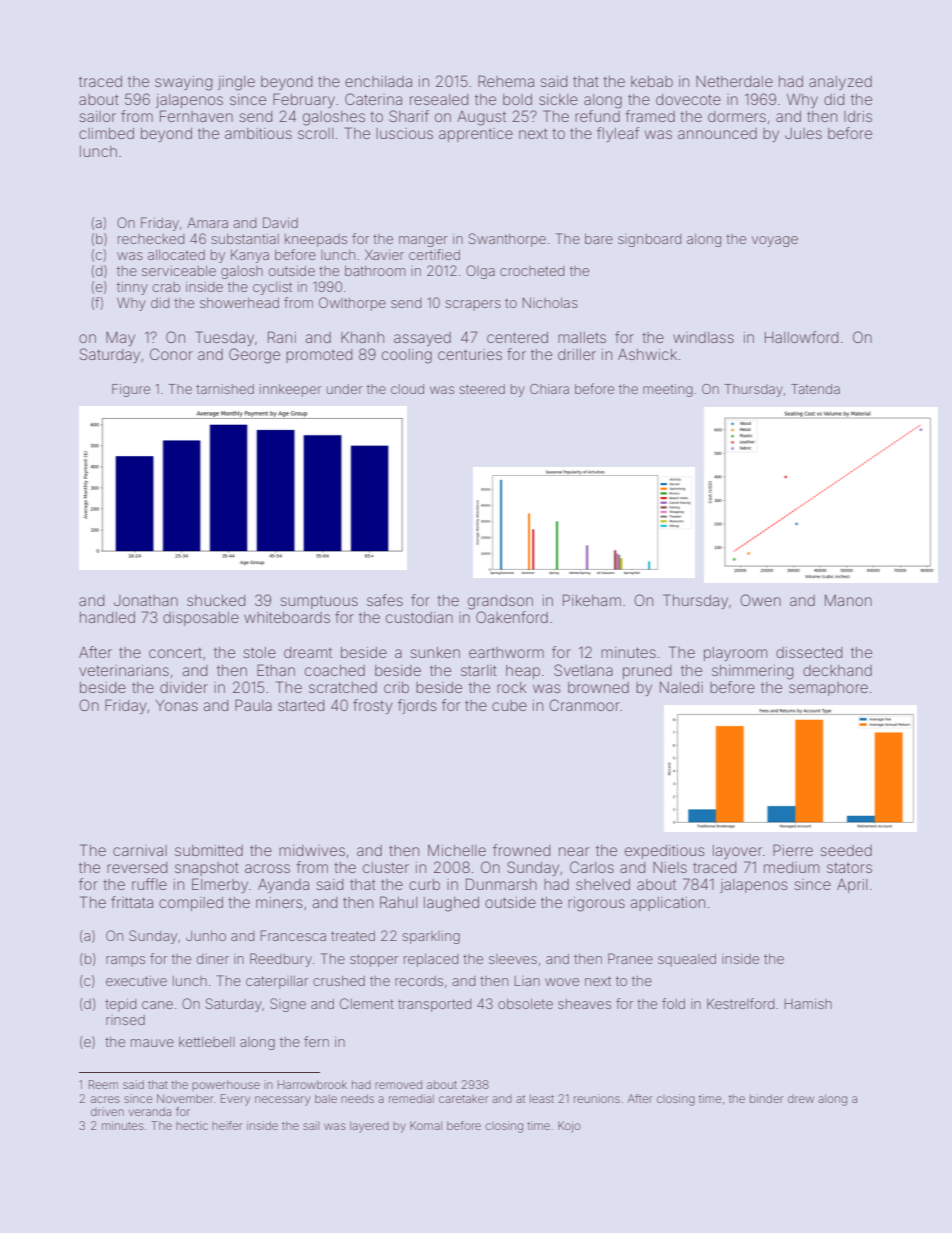 The height and width of the screenshot is (1233, 952). I want to click on Harrowbrook, so click(312, 1084).
